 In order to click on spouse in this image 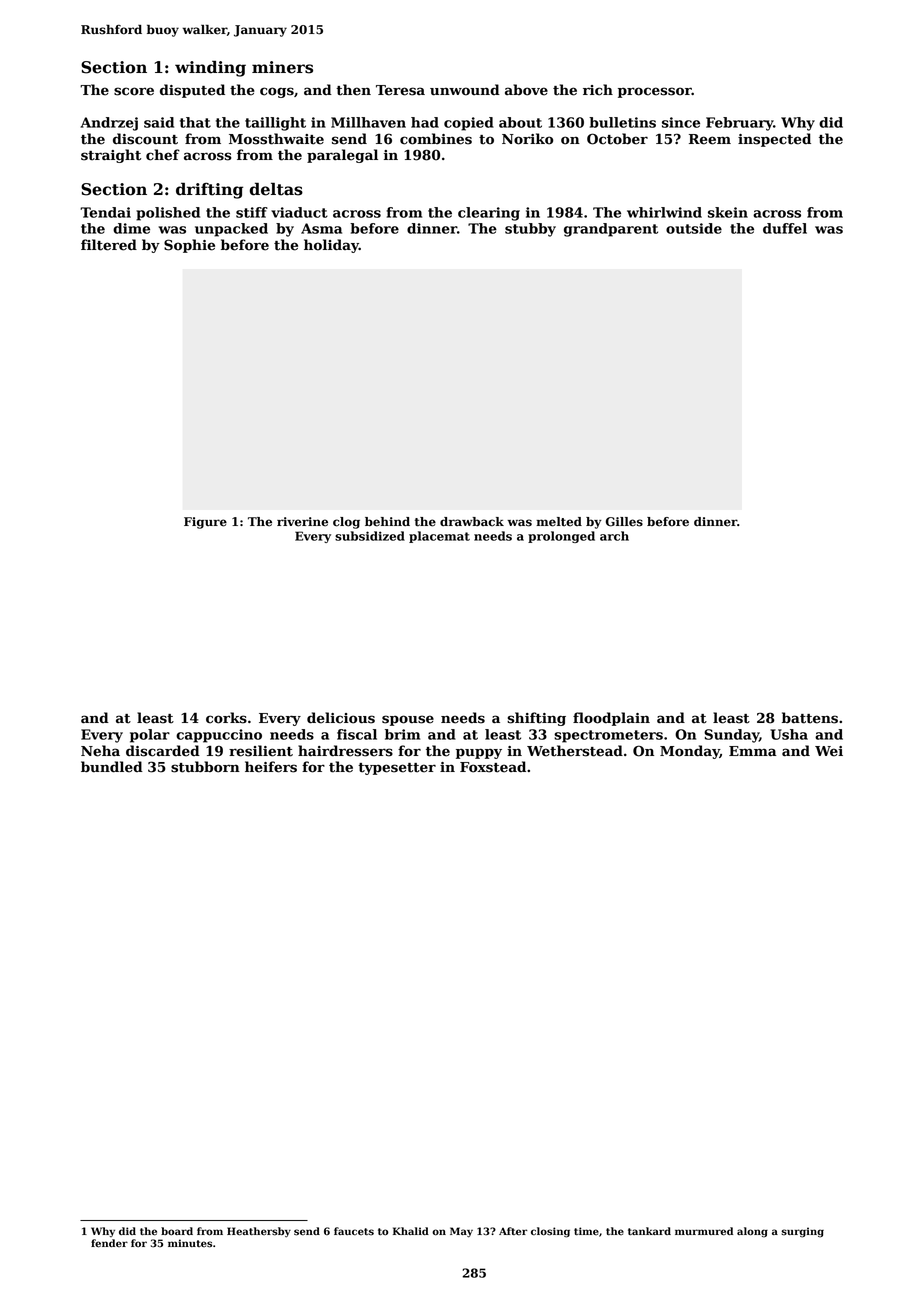, I will do `click(408, 720)`.
